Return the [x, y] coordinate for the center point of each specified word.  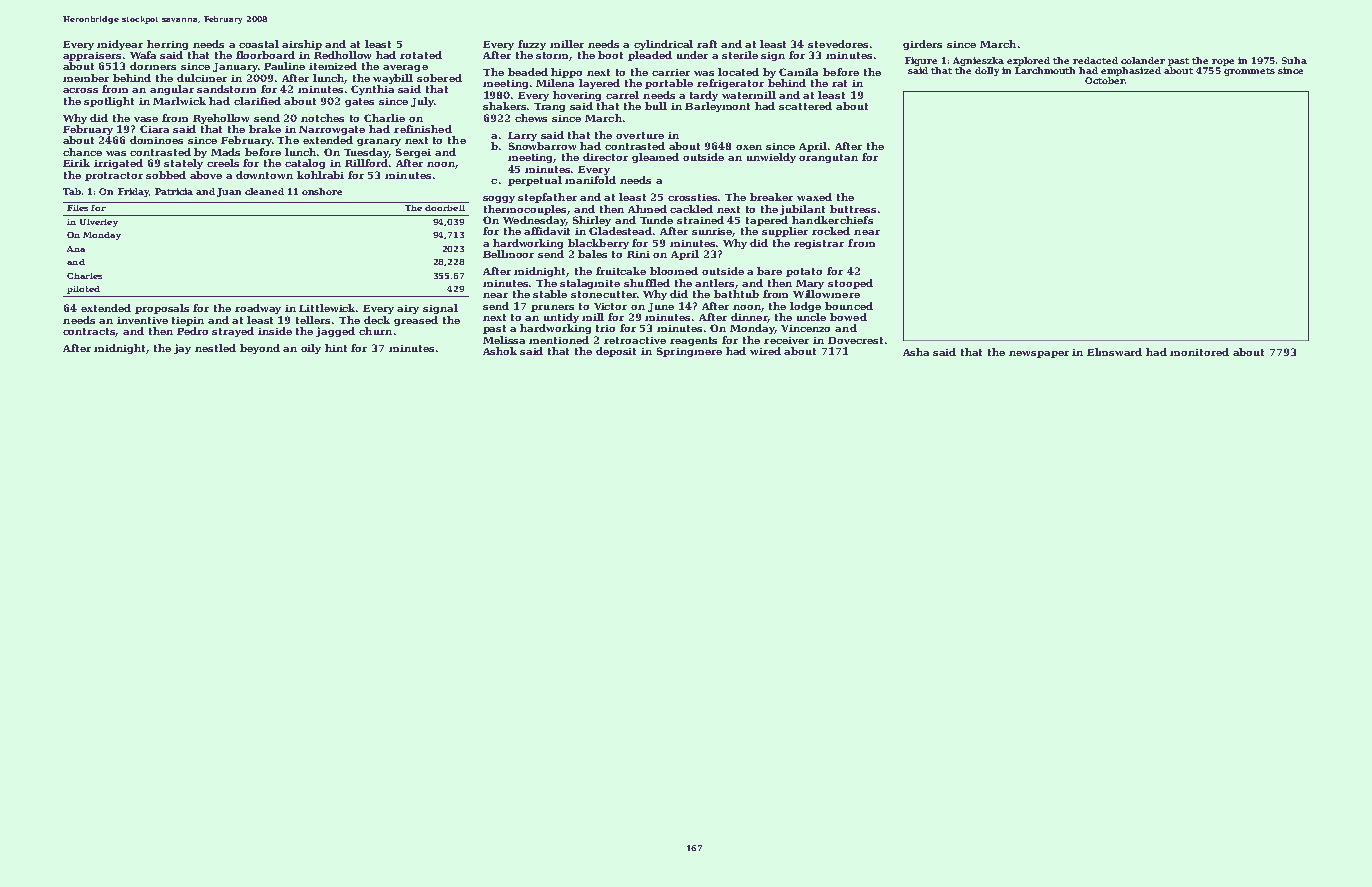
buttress [853, 209]
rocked [831, 231]
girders [922, 45]
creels [223, 163]
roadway [258, 309]
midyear [120, 45]
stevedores [838, 44]
